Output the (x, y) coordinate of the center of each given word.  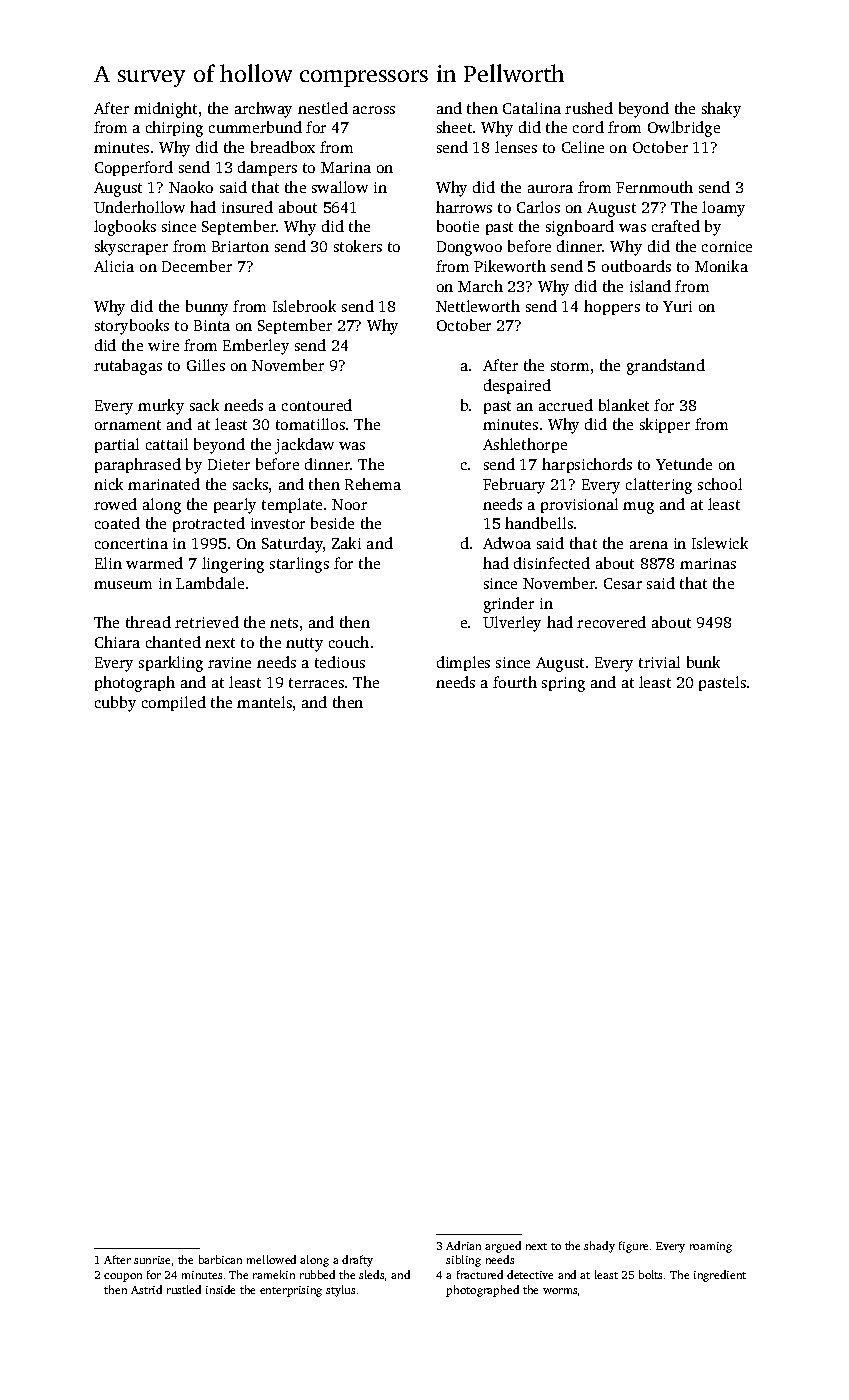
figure (633, 1247)
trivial (659, 662)
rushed (589, 108)
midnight (165, 110)
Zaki (346, 543)
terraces (316, 683)
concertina (131, 543)
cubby (115, 704)
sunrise (152, 1260)
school (720, 484)
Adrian (463, 1245)
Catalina (532, 108)
